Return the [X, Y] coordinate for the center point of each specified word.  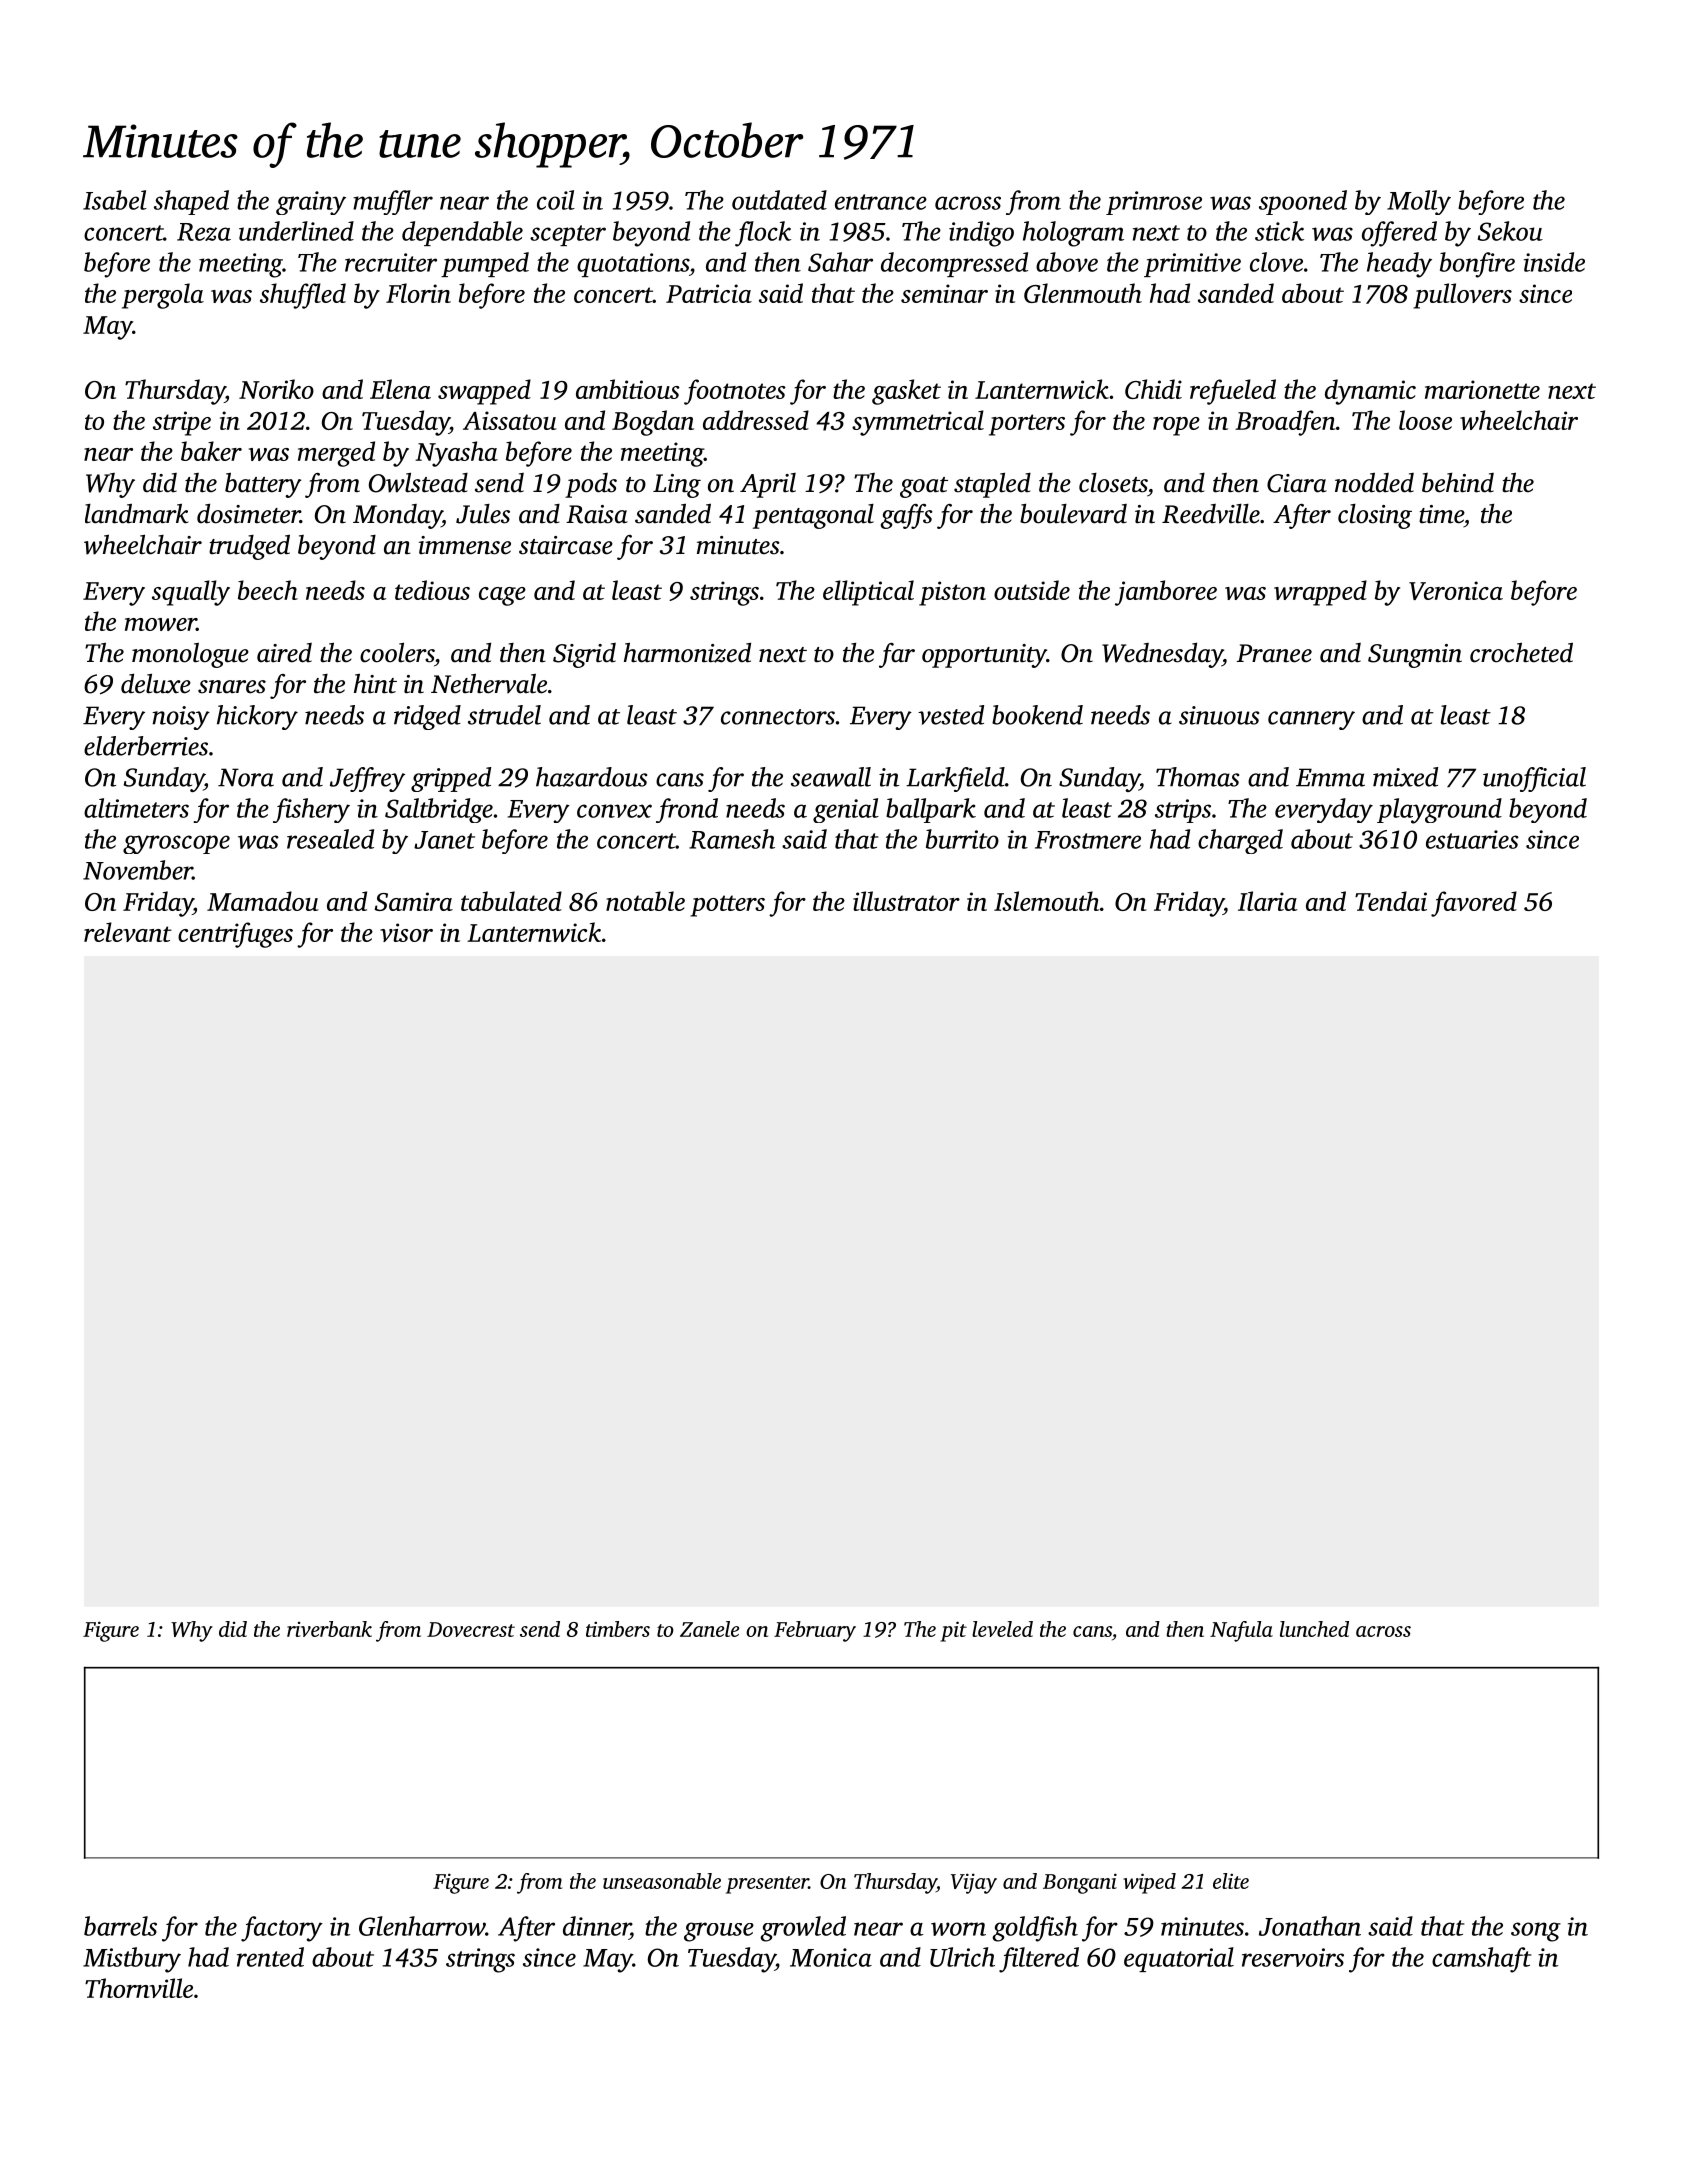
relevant [128, 932]
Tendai [1391, 901]
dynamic [1370, 392]
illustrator [906, 901]
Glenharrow [422, 1926]
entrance [881, 202]
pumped [485, 264]
